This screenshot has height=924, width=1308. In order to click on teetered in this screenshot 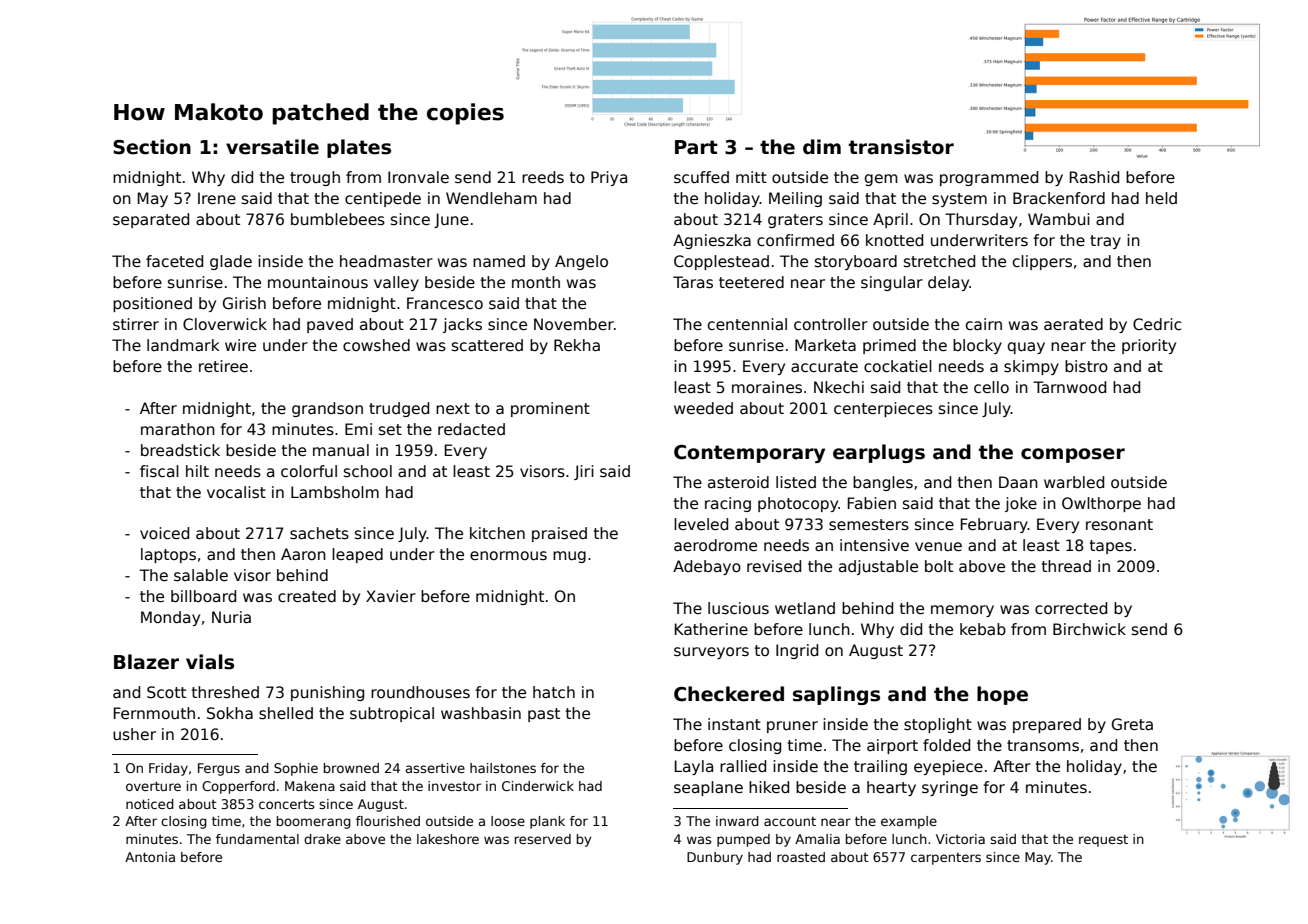, I will do `click(751, 282)`.
